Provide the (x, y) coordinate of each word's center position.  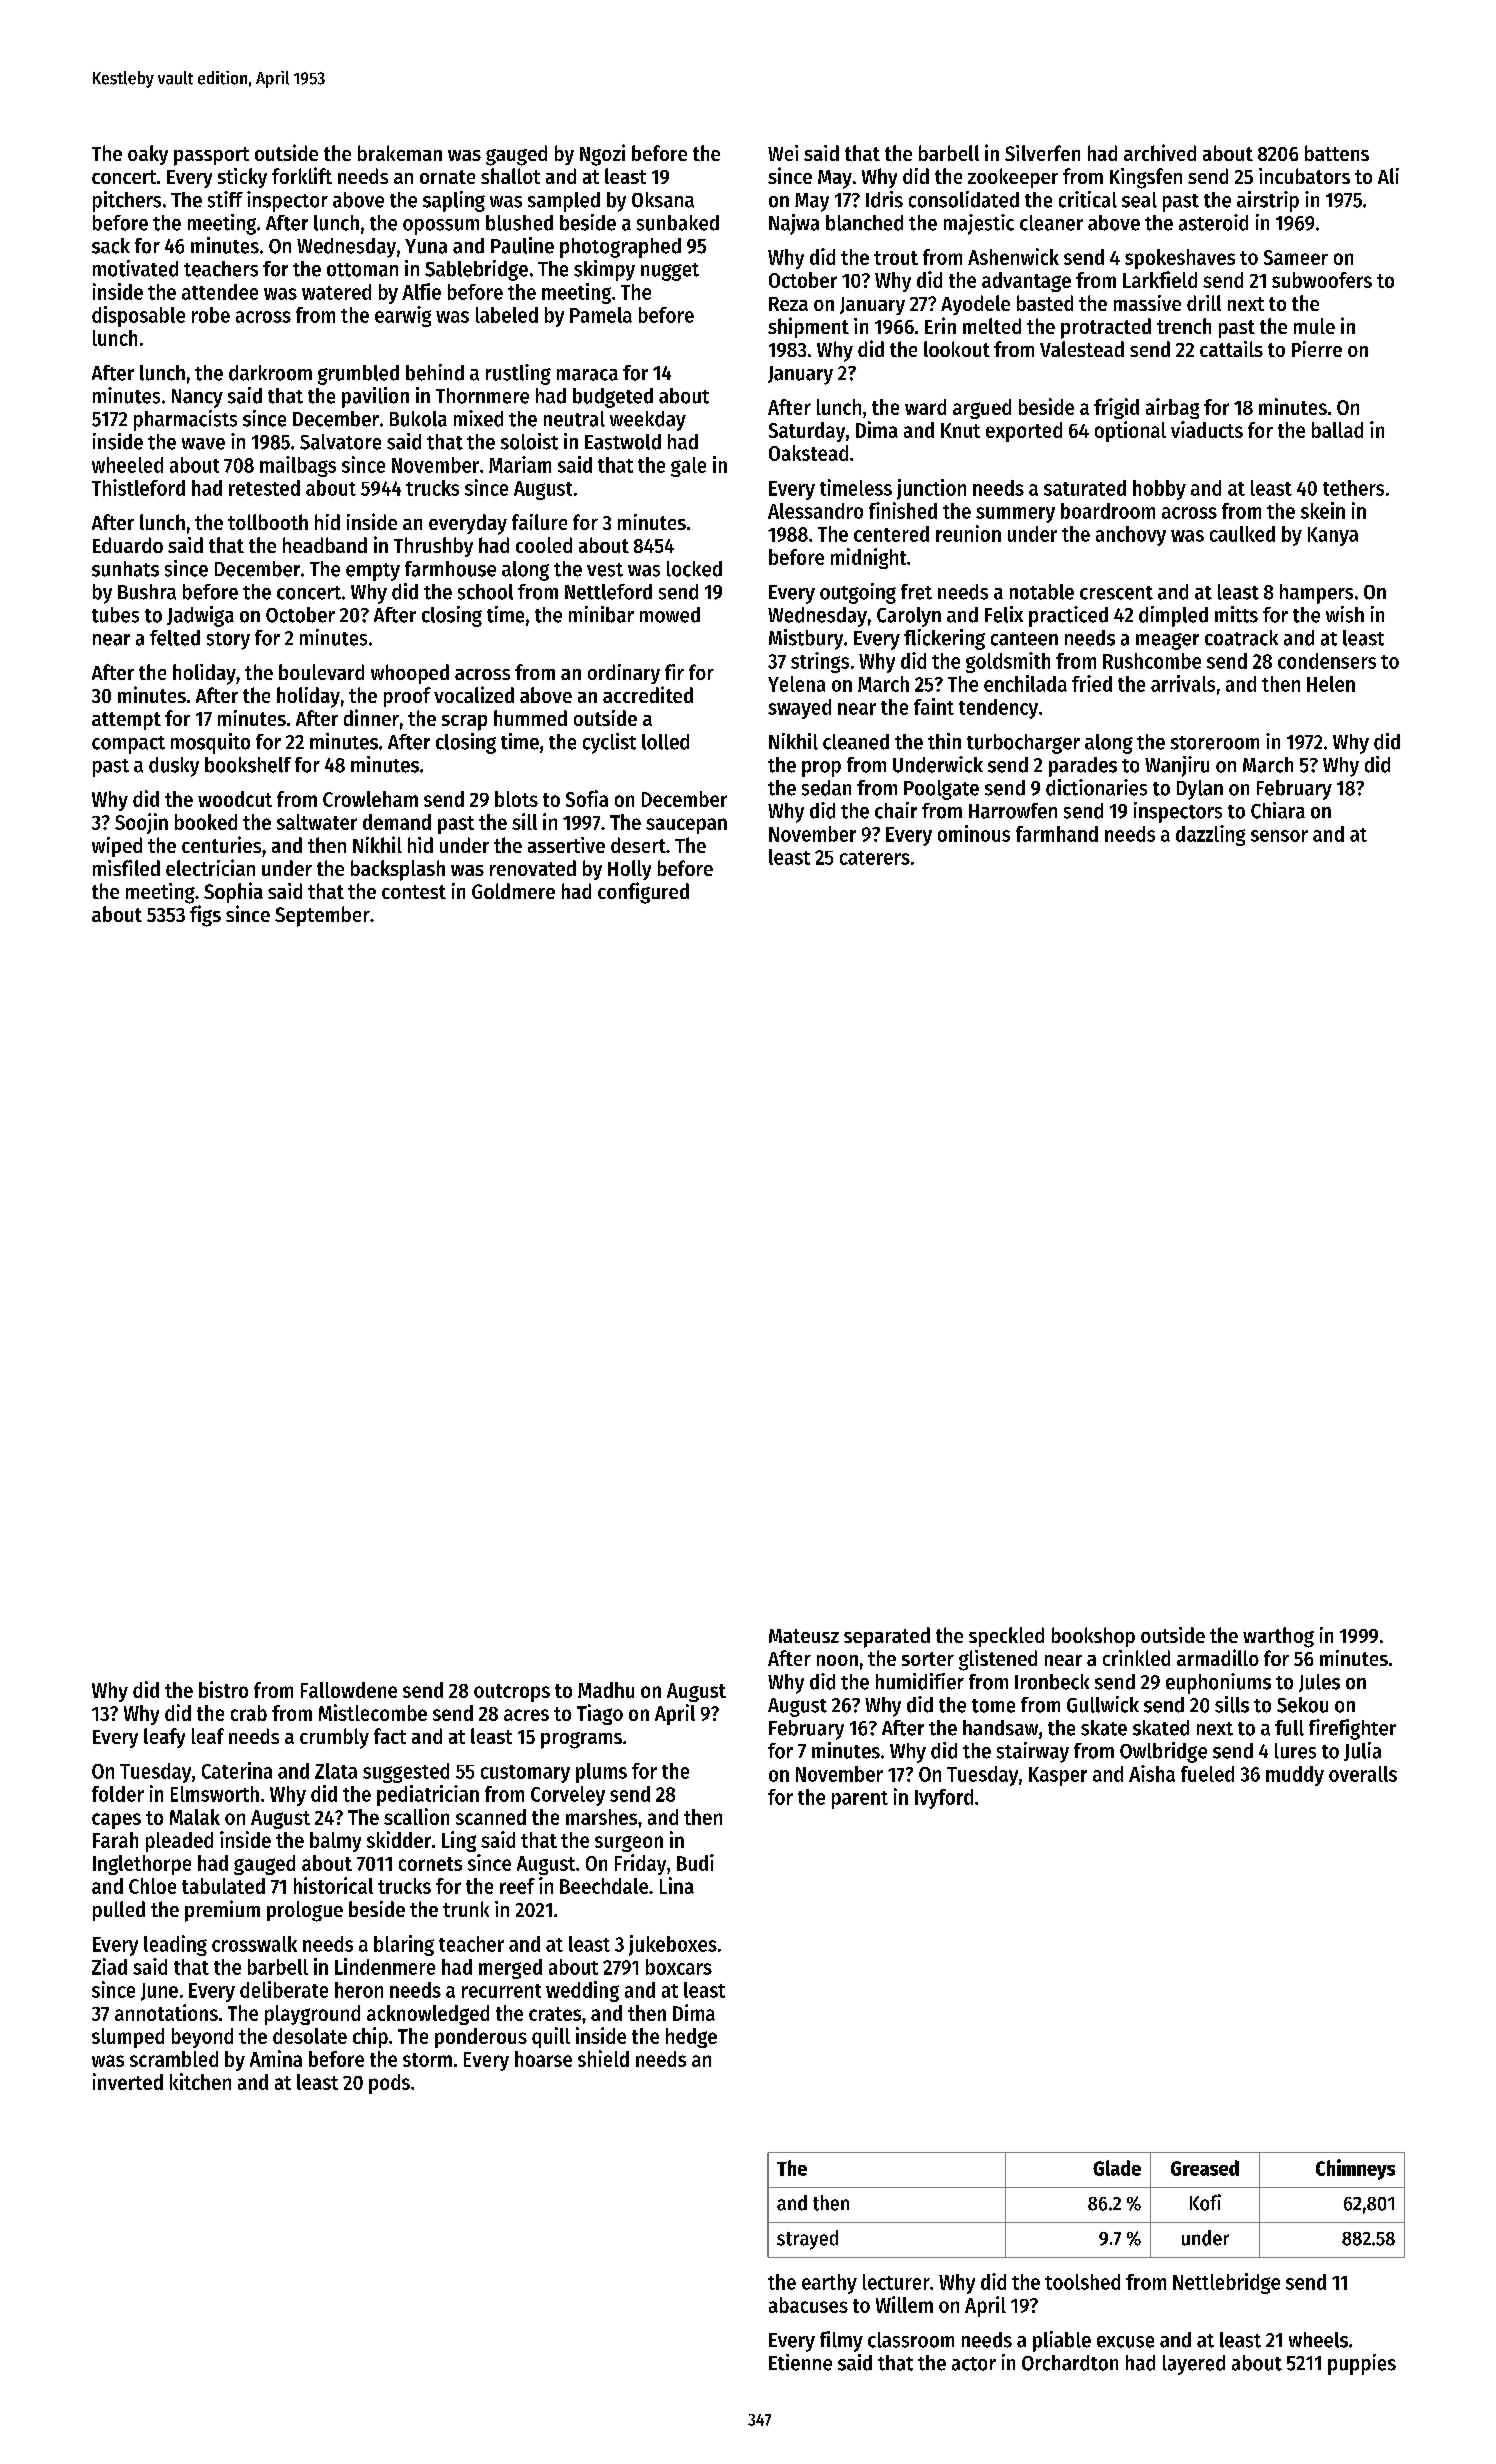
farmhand (1057, 834)
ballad (1337, 430)
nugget (670, 272)
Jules (1319, 1683)
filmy (841, 2341)
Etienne (800, 2362)
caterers (875, 858)
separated (887, 1637)
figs (205, 916)
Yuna (426, 246)
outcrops (512, 1693)
